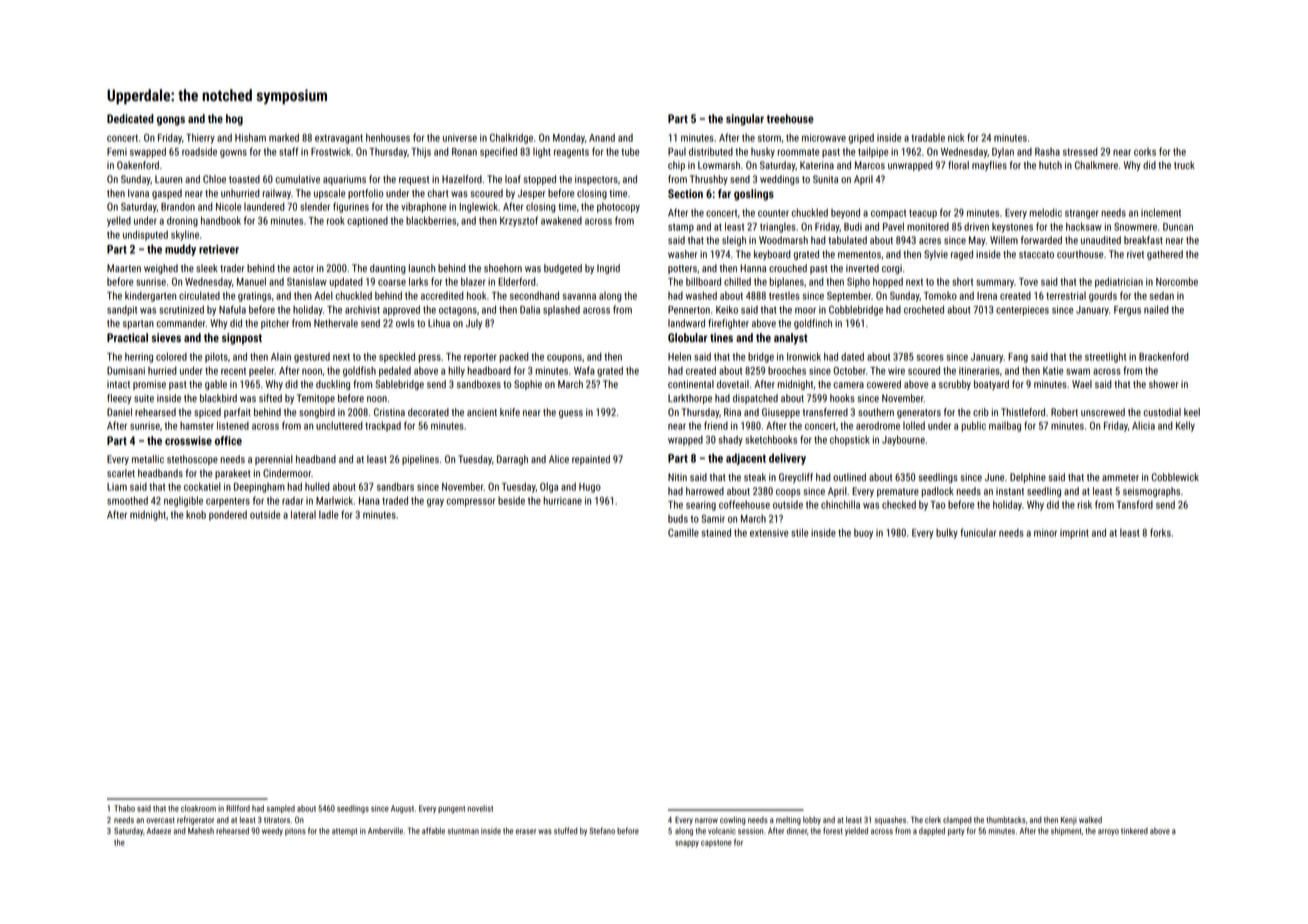  What do you see at coordinates (786, 282) in the image?
I see `biplanes` at bounding box center [786, 282].
